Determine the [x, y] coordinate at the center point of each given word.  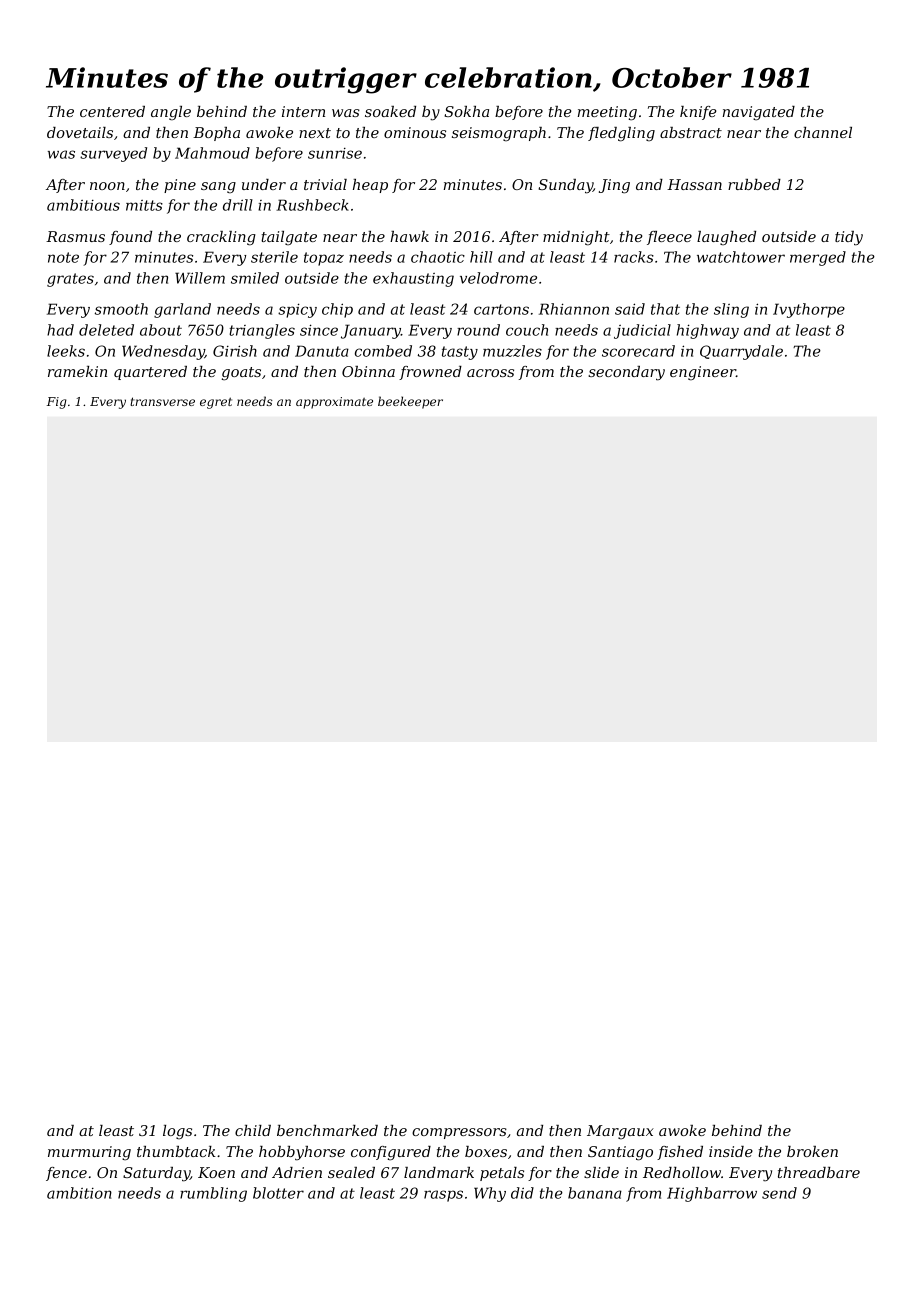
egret [216, 403]
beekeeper [410, 402]
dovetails [80, 132]
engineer [703, 373]
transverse [162, 401]
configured [391, 1153]
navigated [759, 113]
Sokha [466, 111]
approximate [334, 403]
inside [731, 1151]
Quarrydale [741, 352]
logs [177, 1132]
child [253, 1130]
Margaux [620, 1132]
